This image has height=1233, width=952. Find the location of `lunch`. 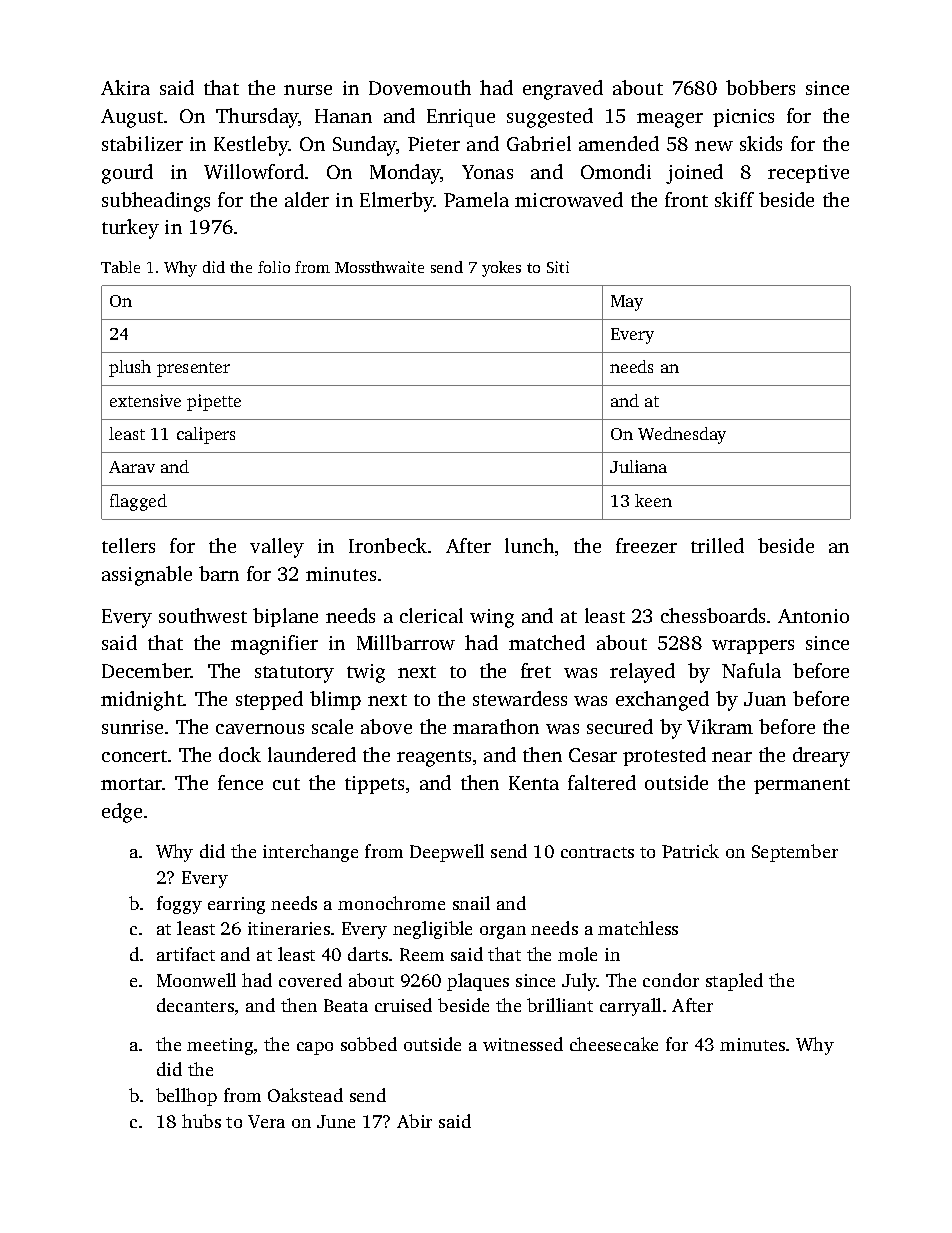

lunch is located at coordinates (529, 545).
